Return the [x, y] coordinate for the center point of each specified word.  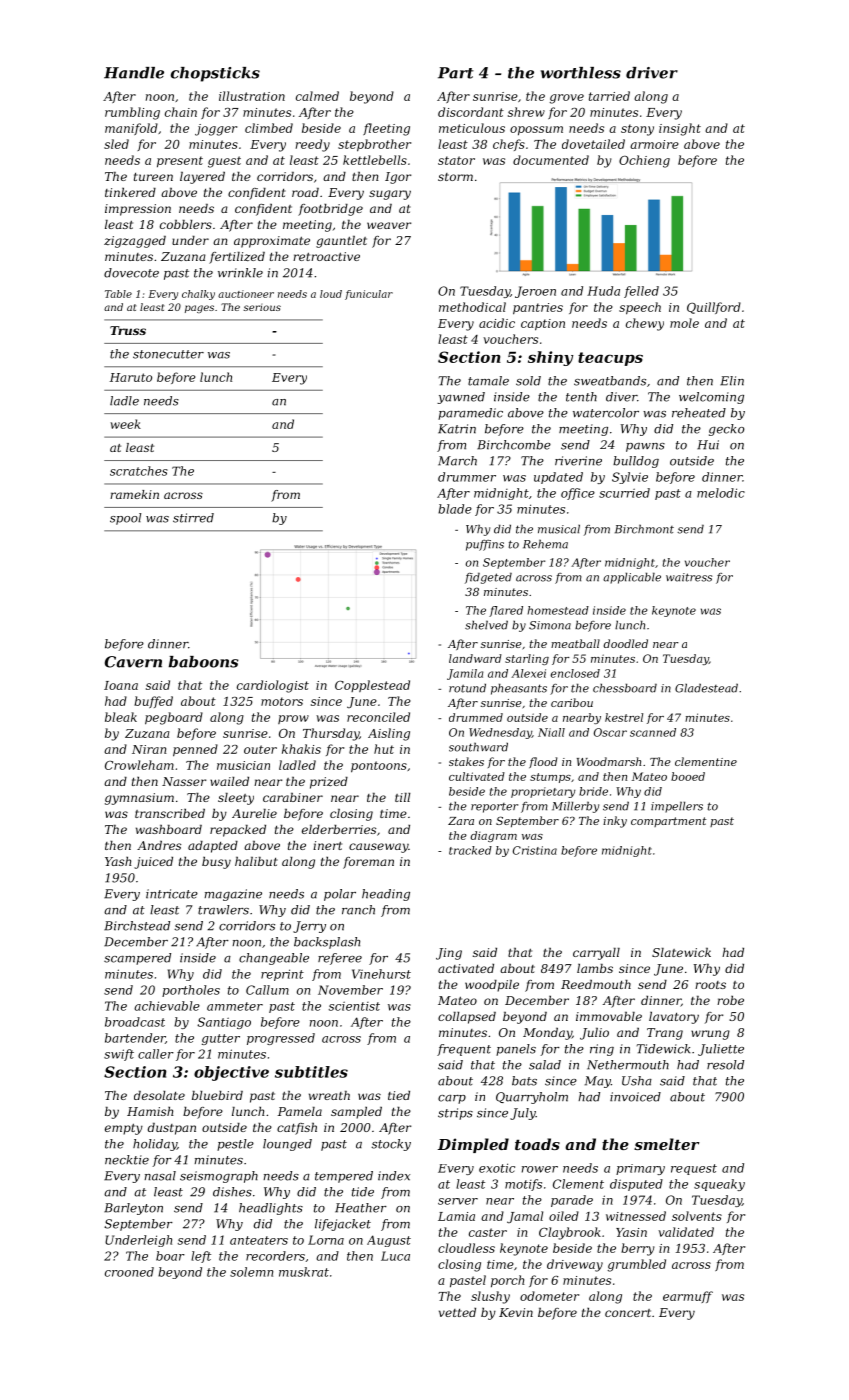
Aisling [389, 734]
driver [652, 73]
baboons [203, 662]
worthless [581, 73]
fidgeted [488, 578]
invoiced [635, 1097]
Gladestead [706, 688]
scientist [354, 1006]
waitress [689, 577]
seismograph [219, 1177]
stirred [193, 518]
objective [231, 1073]
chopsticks [215, 74]
